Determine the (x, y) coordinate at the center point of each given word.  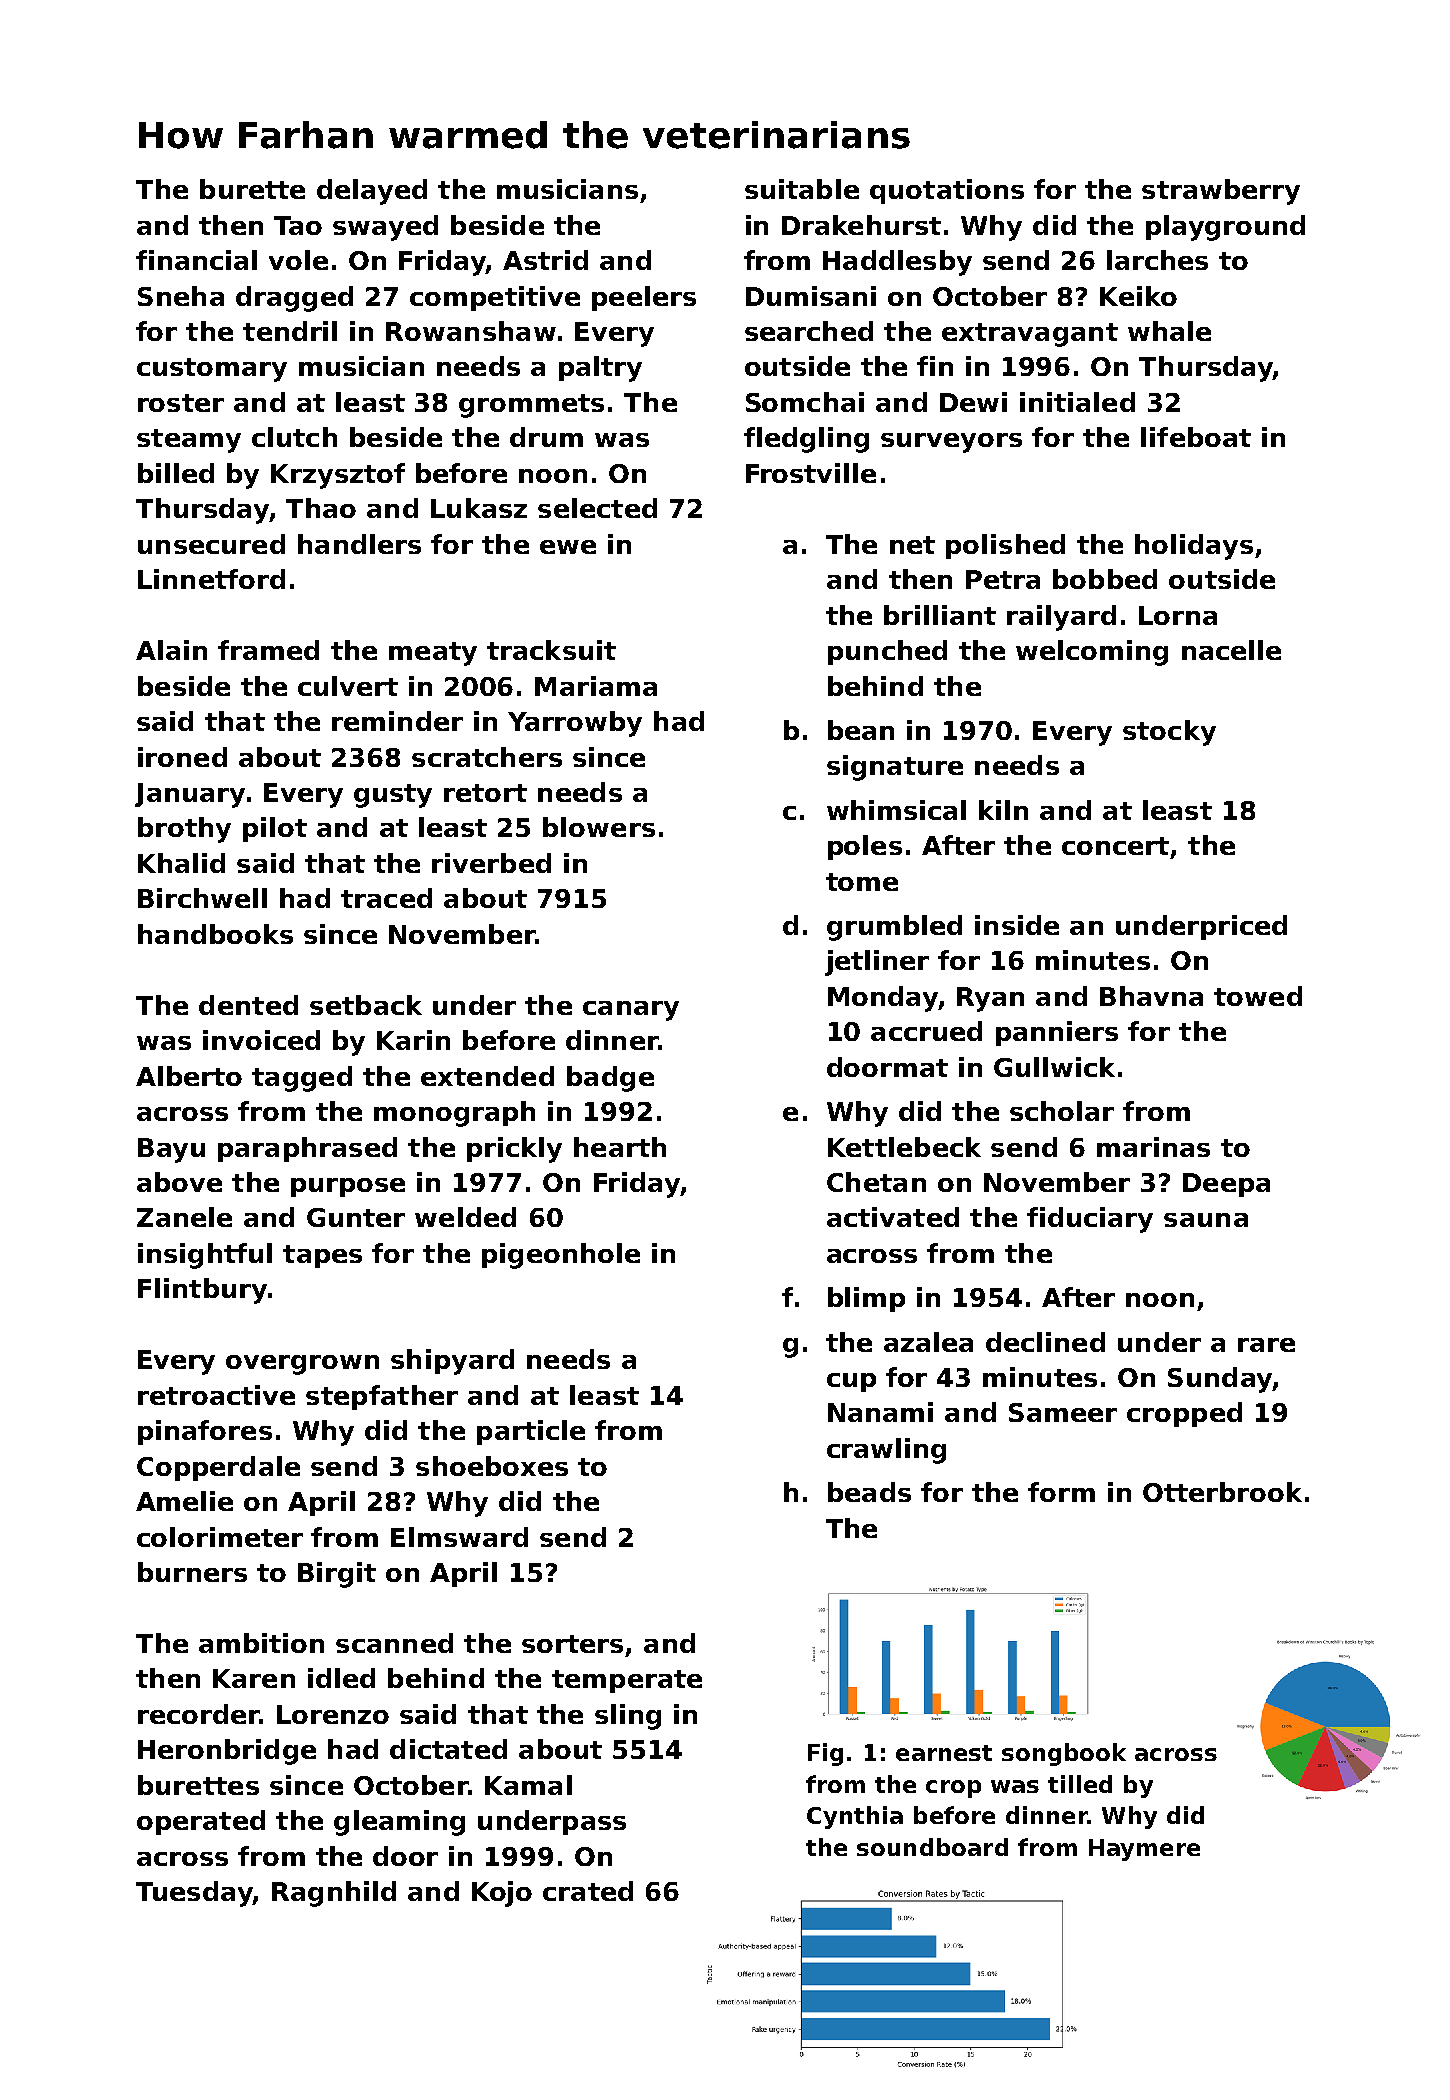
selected (597, 508)
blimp (866, 1299)
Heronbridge (227, 1752)
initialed (1077, 402)
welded (465, 1217)
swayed (385, 228)
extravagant (1030, 335)
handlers (359, 544)
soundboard (932, 1847)
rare (1266, 1345)
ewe (568, 547)
